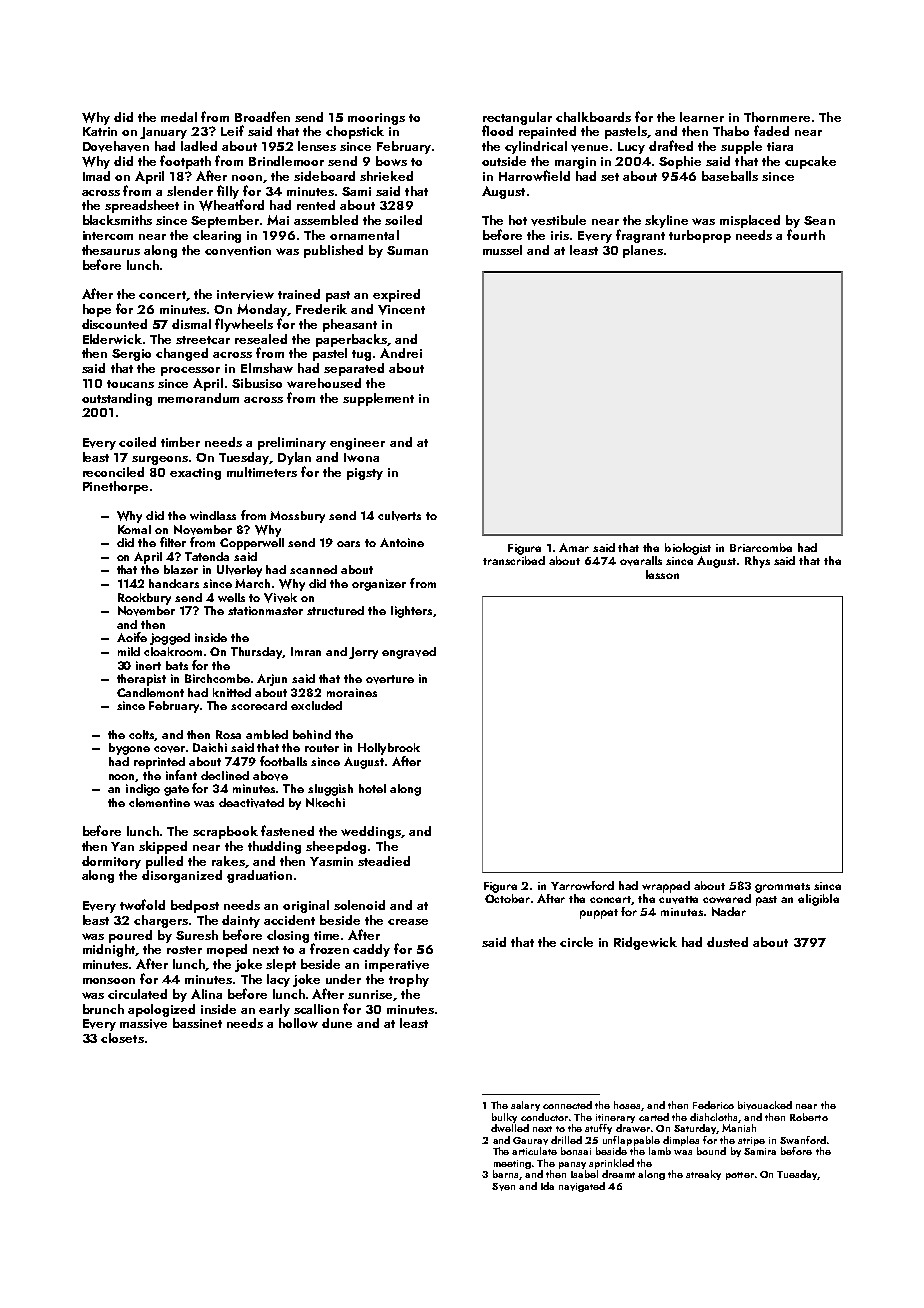 The height and width of the image is (1308, 924). What do you see at coordinates (408, 922) in the image?
I see `crease` at bounding box center [408, 922].
